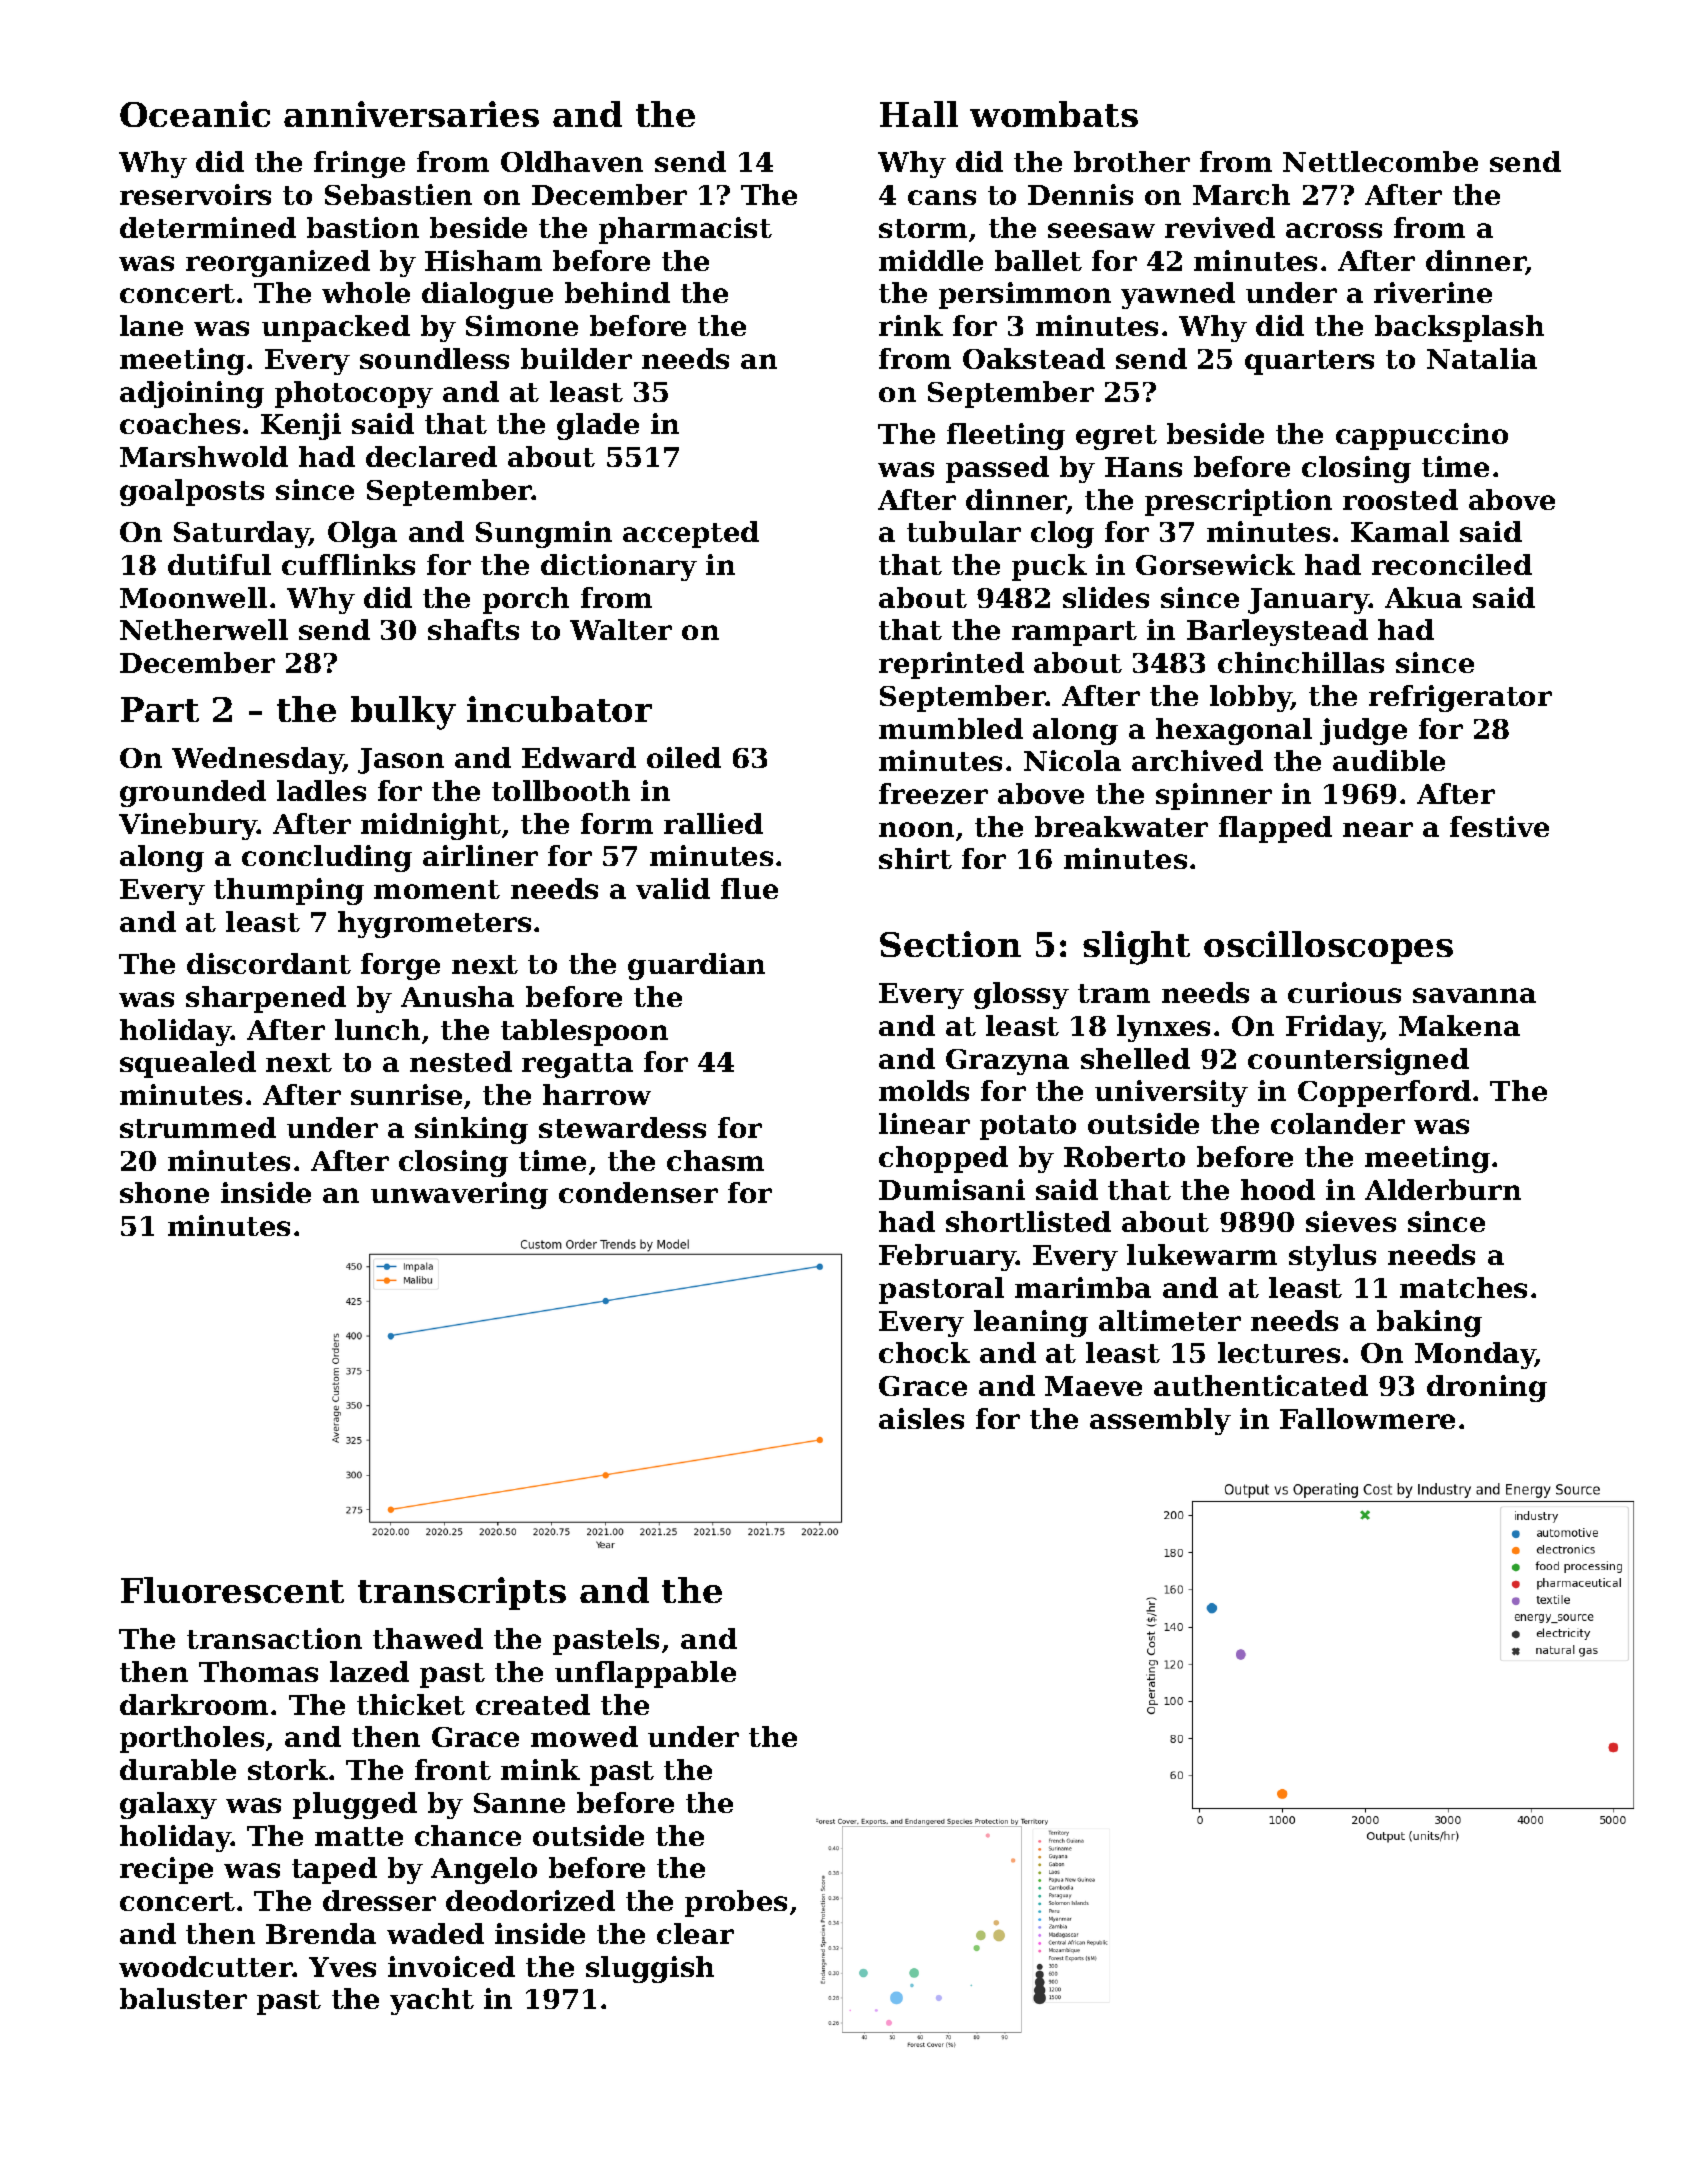 The height and width of the screenshot is (2178, 1683). What do you see at coordinates (695, 1933) in the screenshot?
I see `clear` at bounding box center [695, 1933].
